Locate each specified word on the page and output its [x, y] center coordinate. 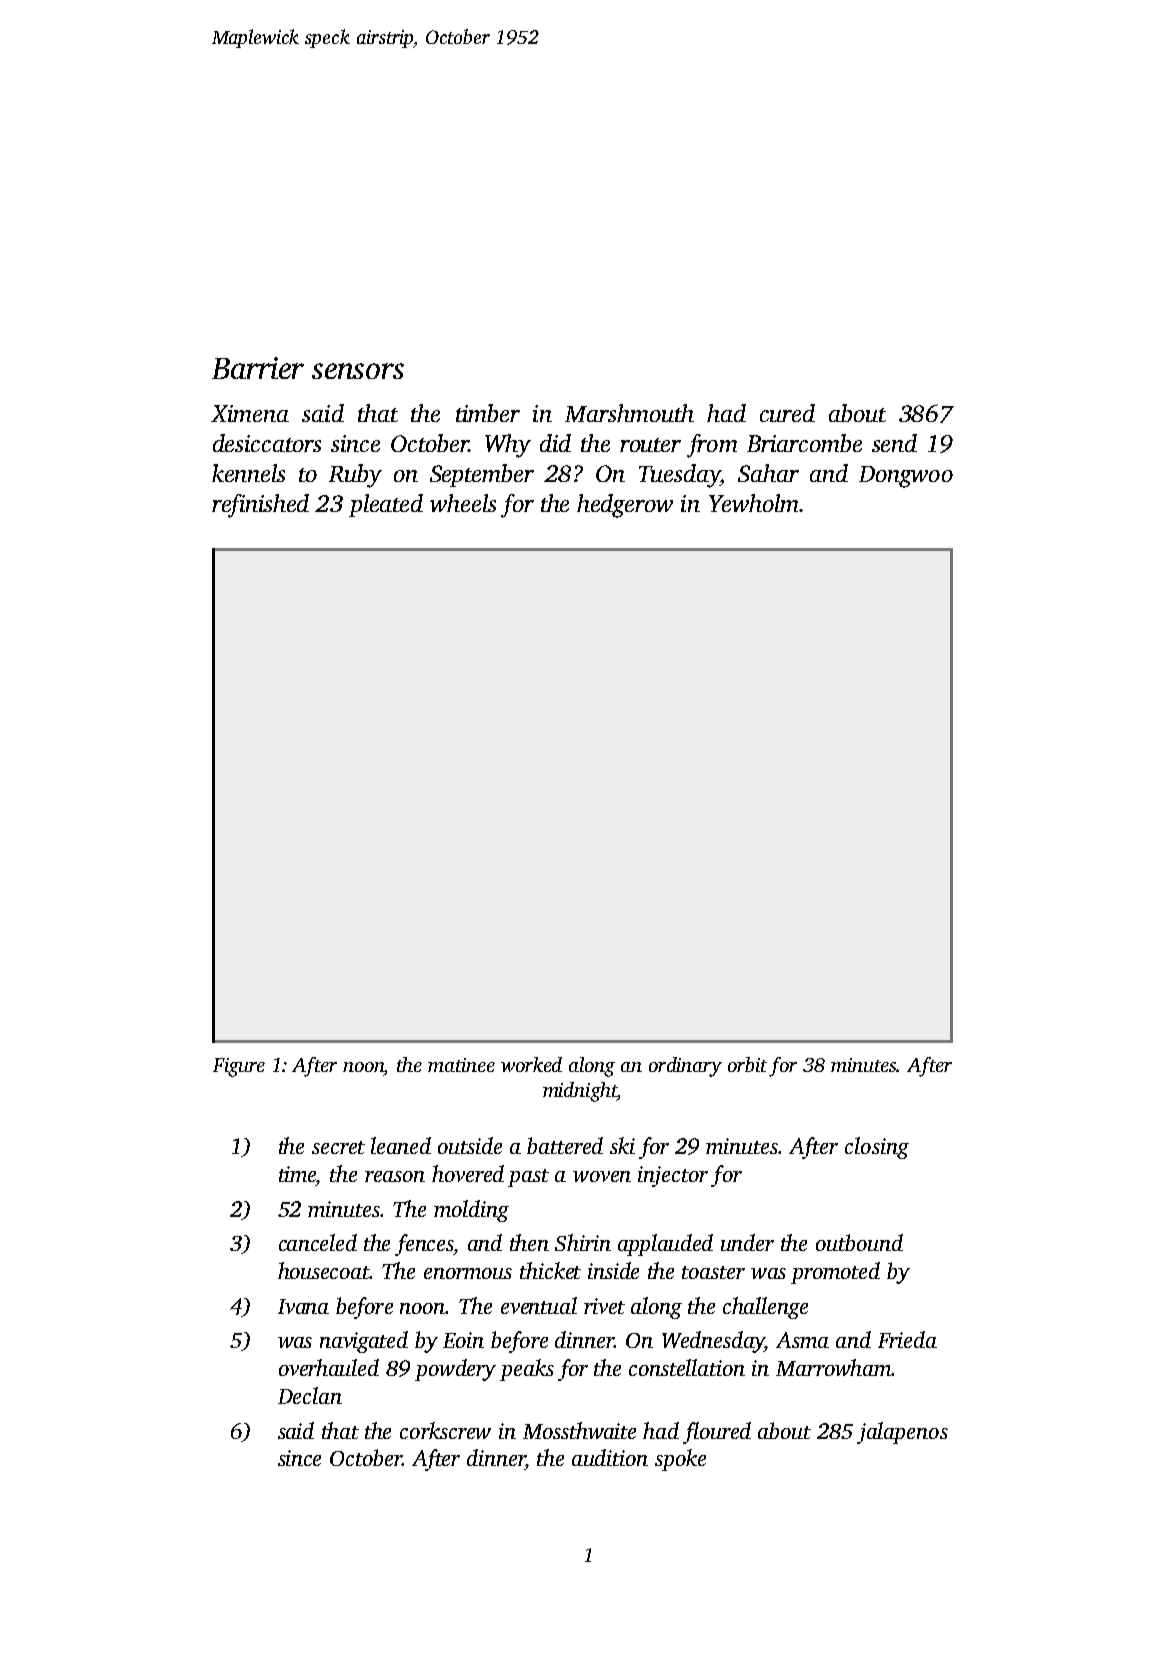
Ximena [250, 413]
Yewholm [753, 503]
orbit [747, 1064]
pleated [386, 505]
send [894, 443]
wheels [463, 503]
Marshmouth [629, 413]
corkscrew [445, 1430]
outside [470, 1145]
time [297, 1174]
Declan [310, 1395]
